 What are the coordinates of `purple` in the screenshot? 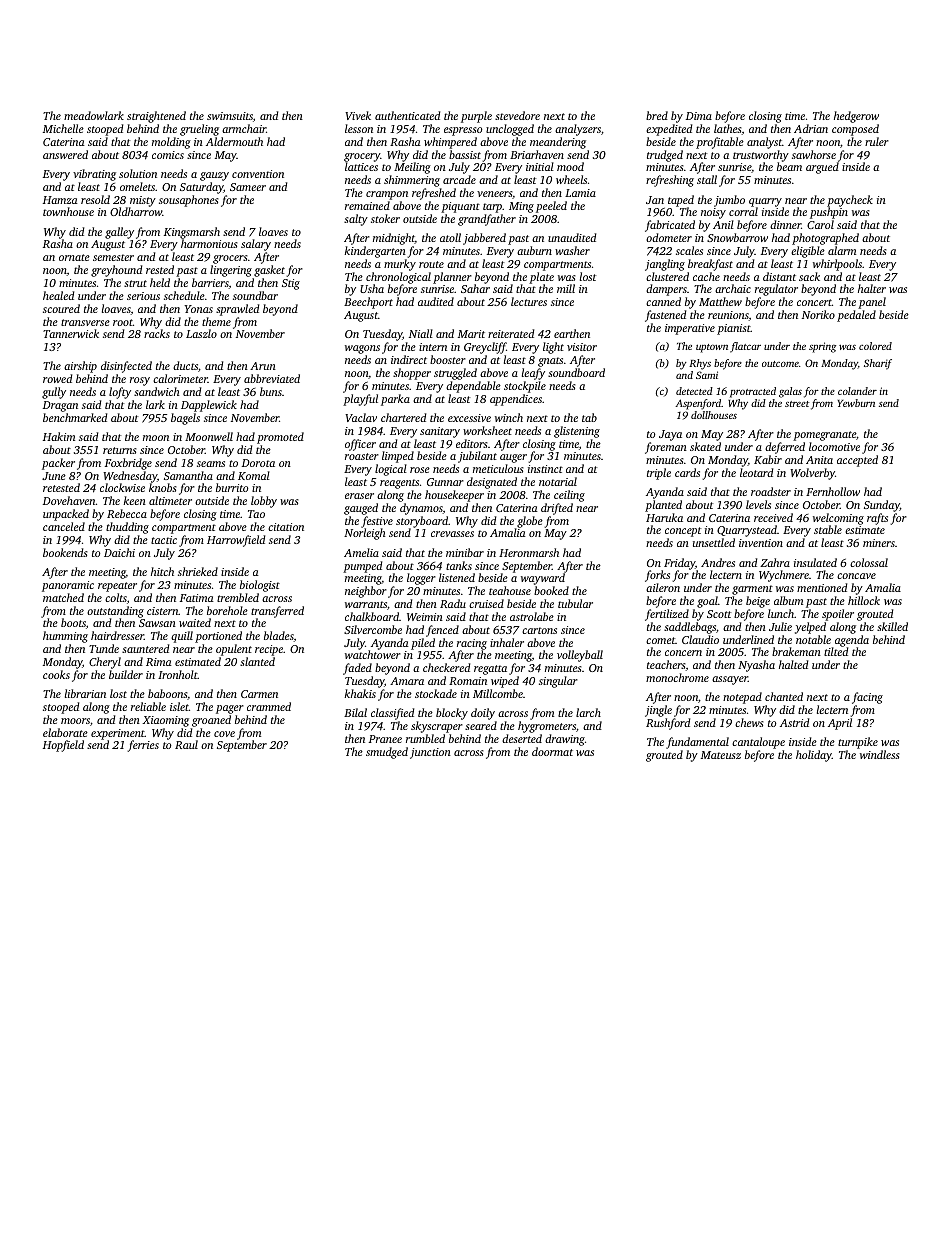 It's located at (476, 117).
